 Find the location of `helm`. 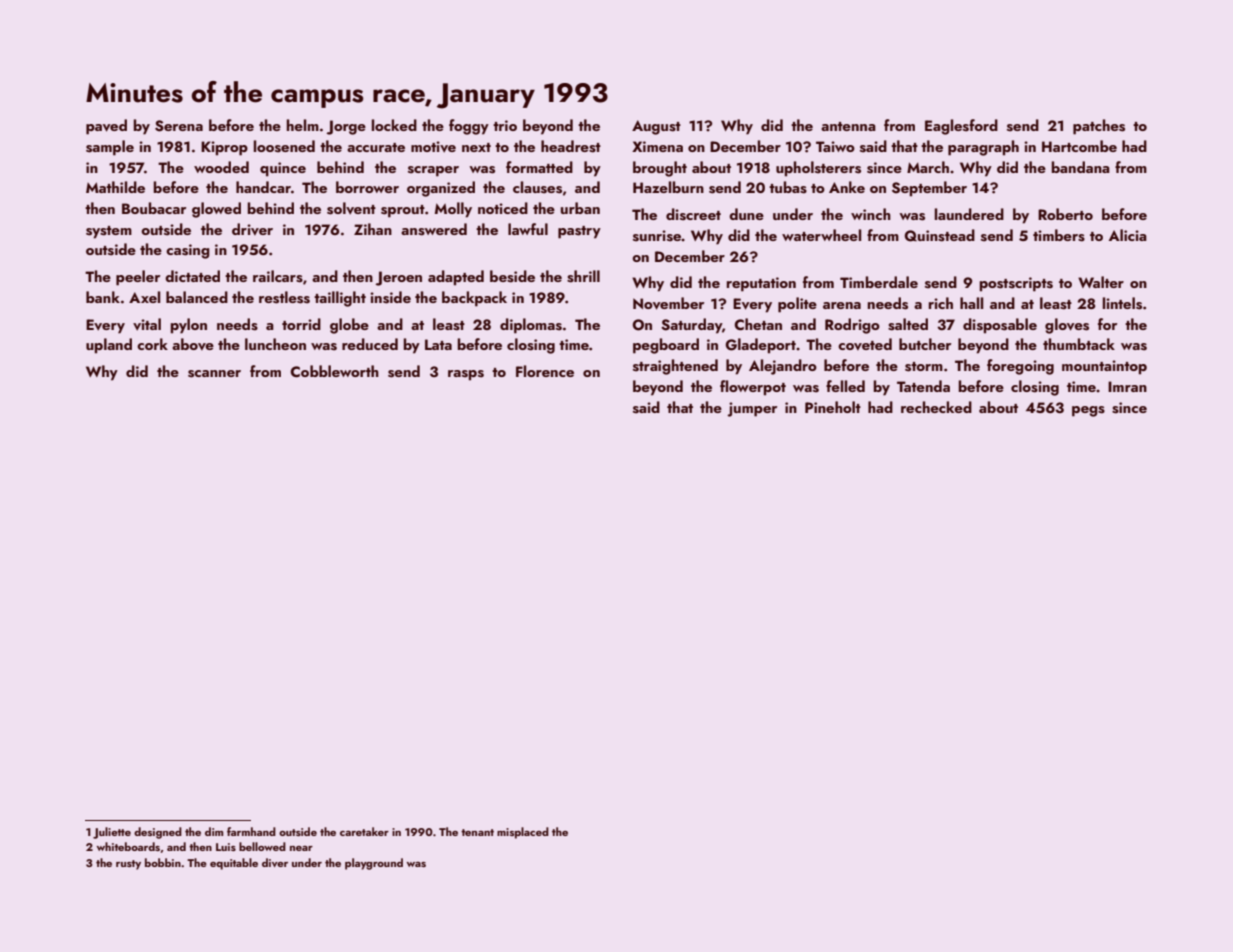

helm is located at coordinates (303, 125).
